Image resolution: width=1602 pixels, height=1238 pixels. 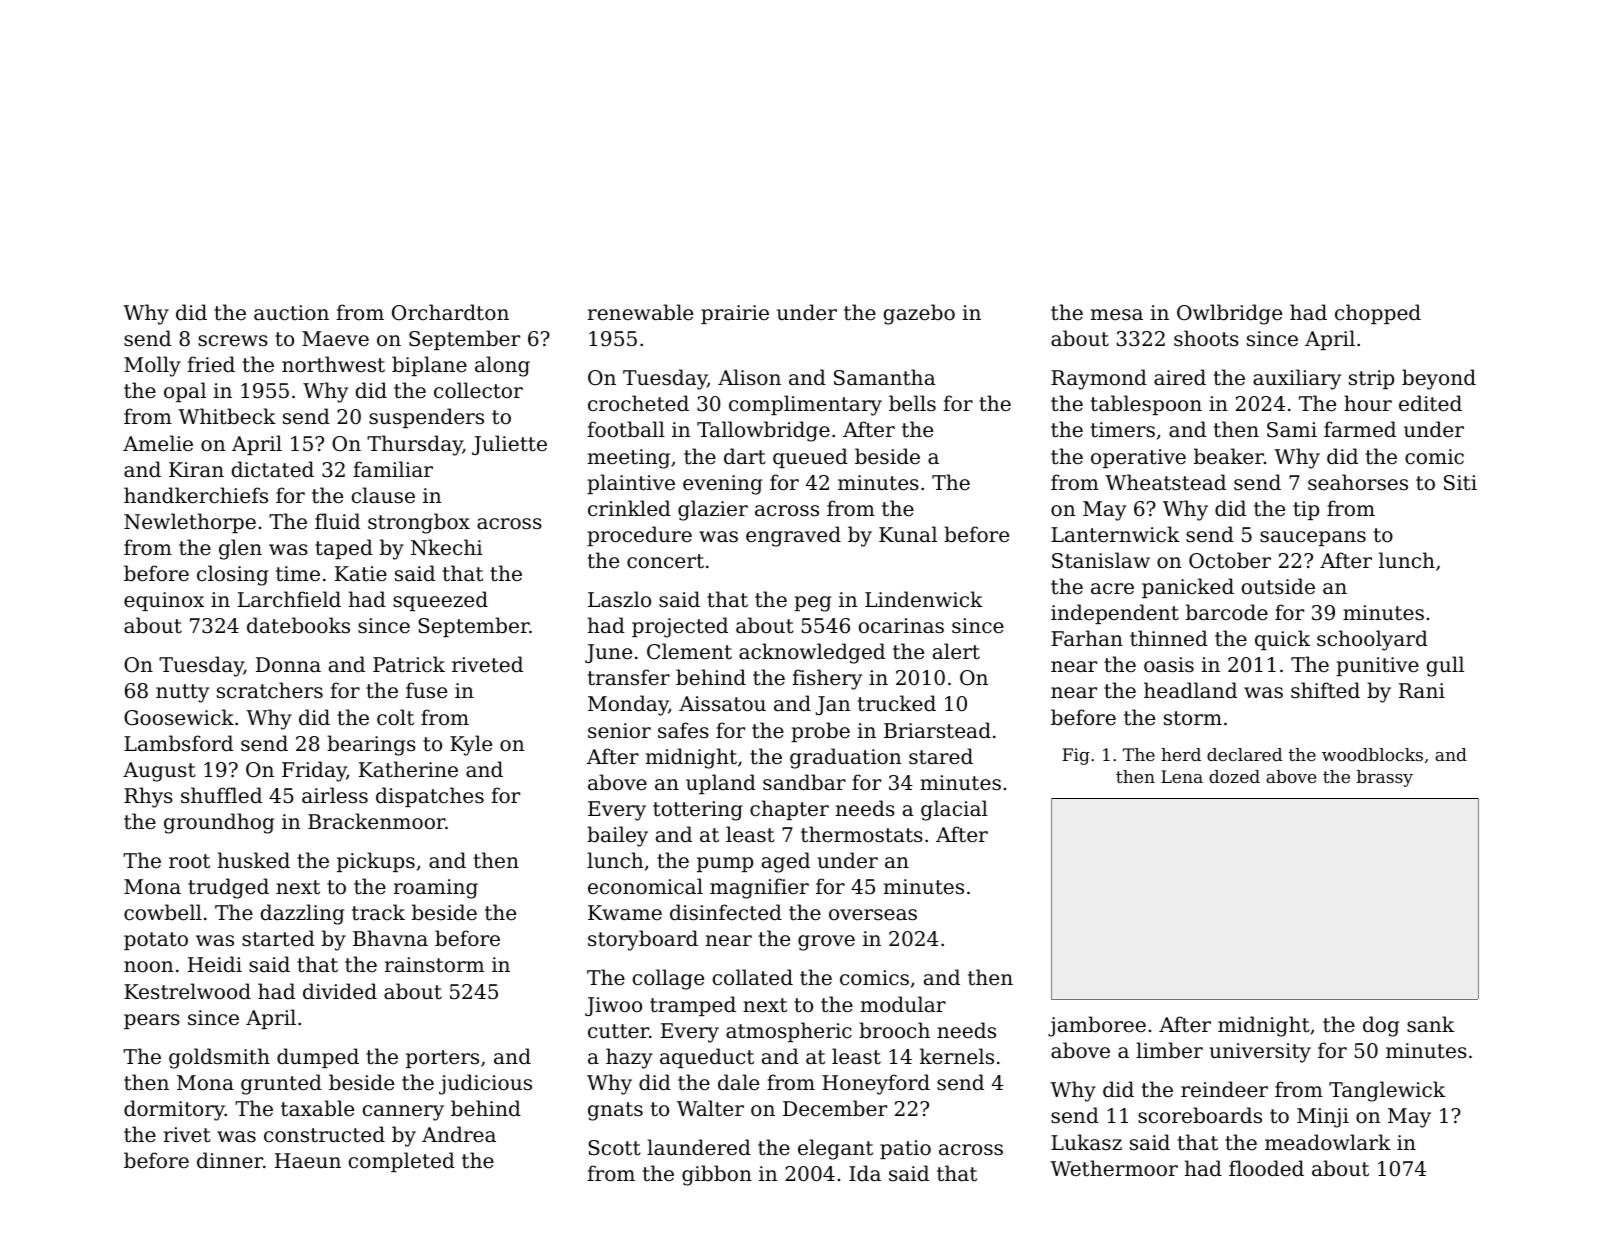 I want to click on jamboree, so click(x=1097, y=1026).
